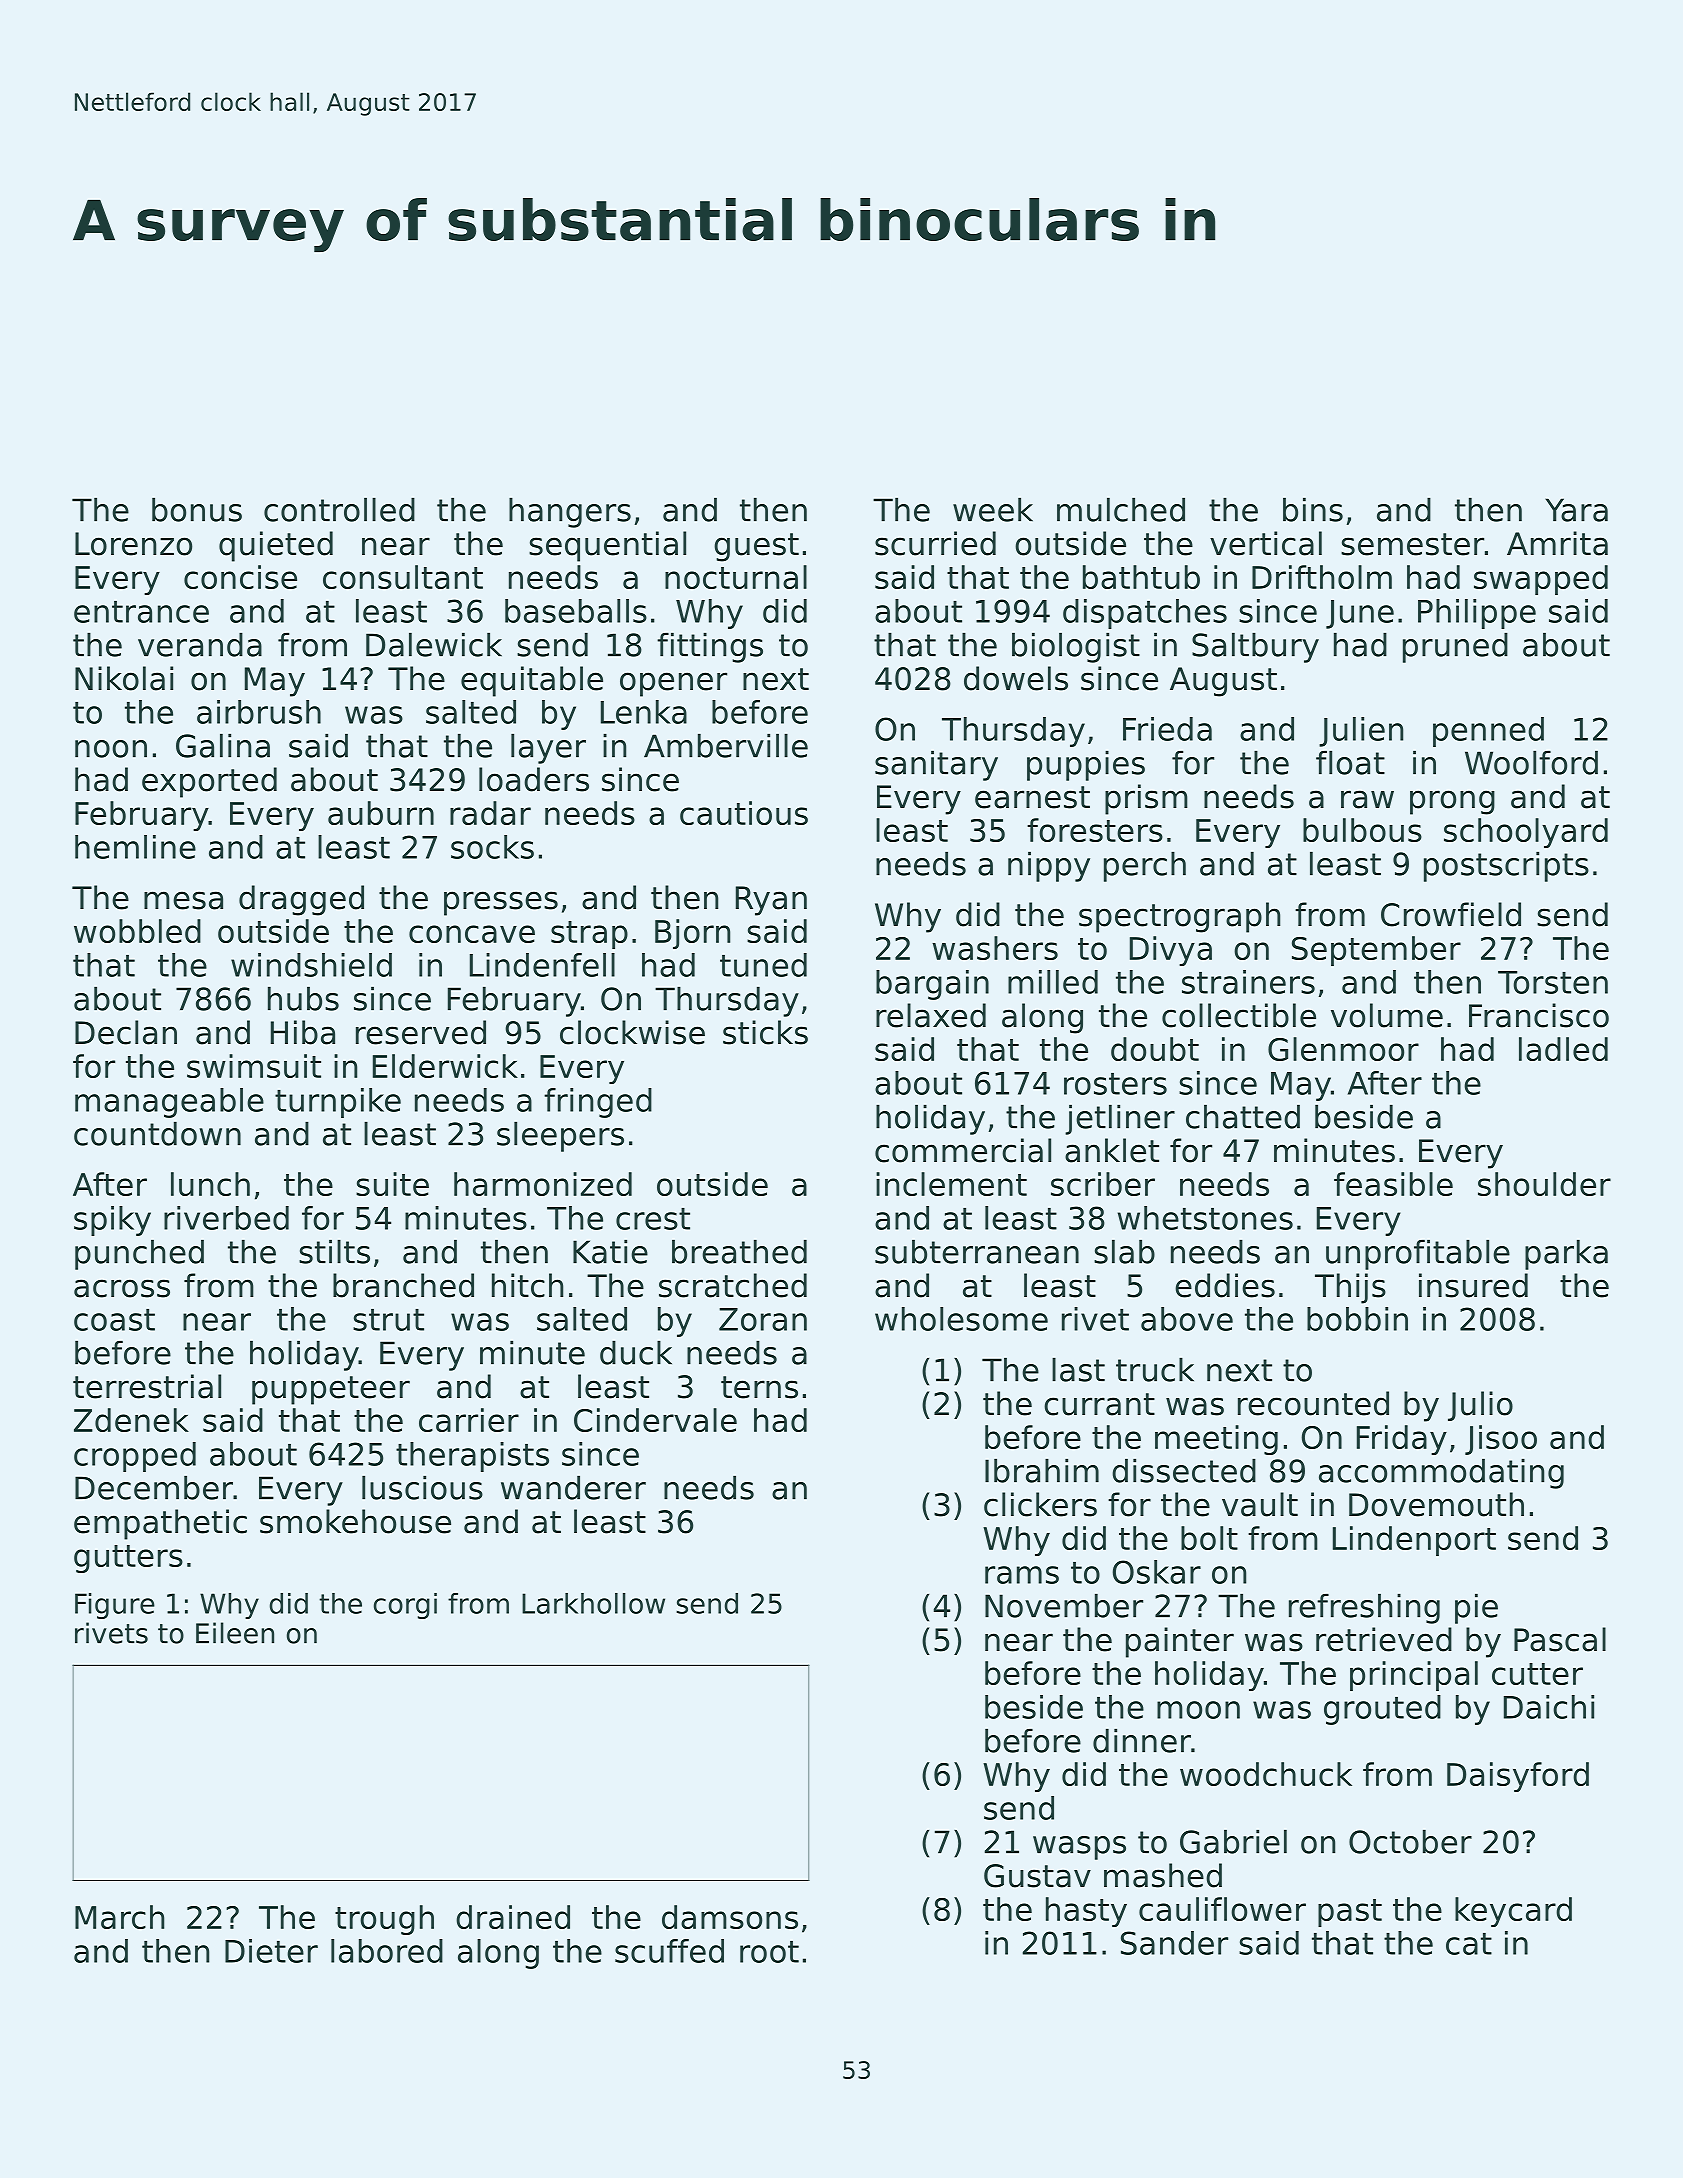 The image size is (1683, 2178). What do you see at coordinates (141, 612) in the page?
I see `entrance` at bounding box center [141, 612].
